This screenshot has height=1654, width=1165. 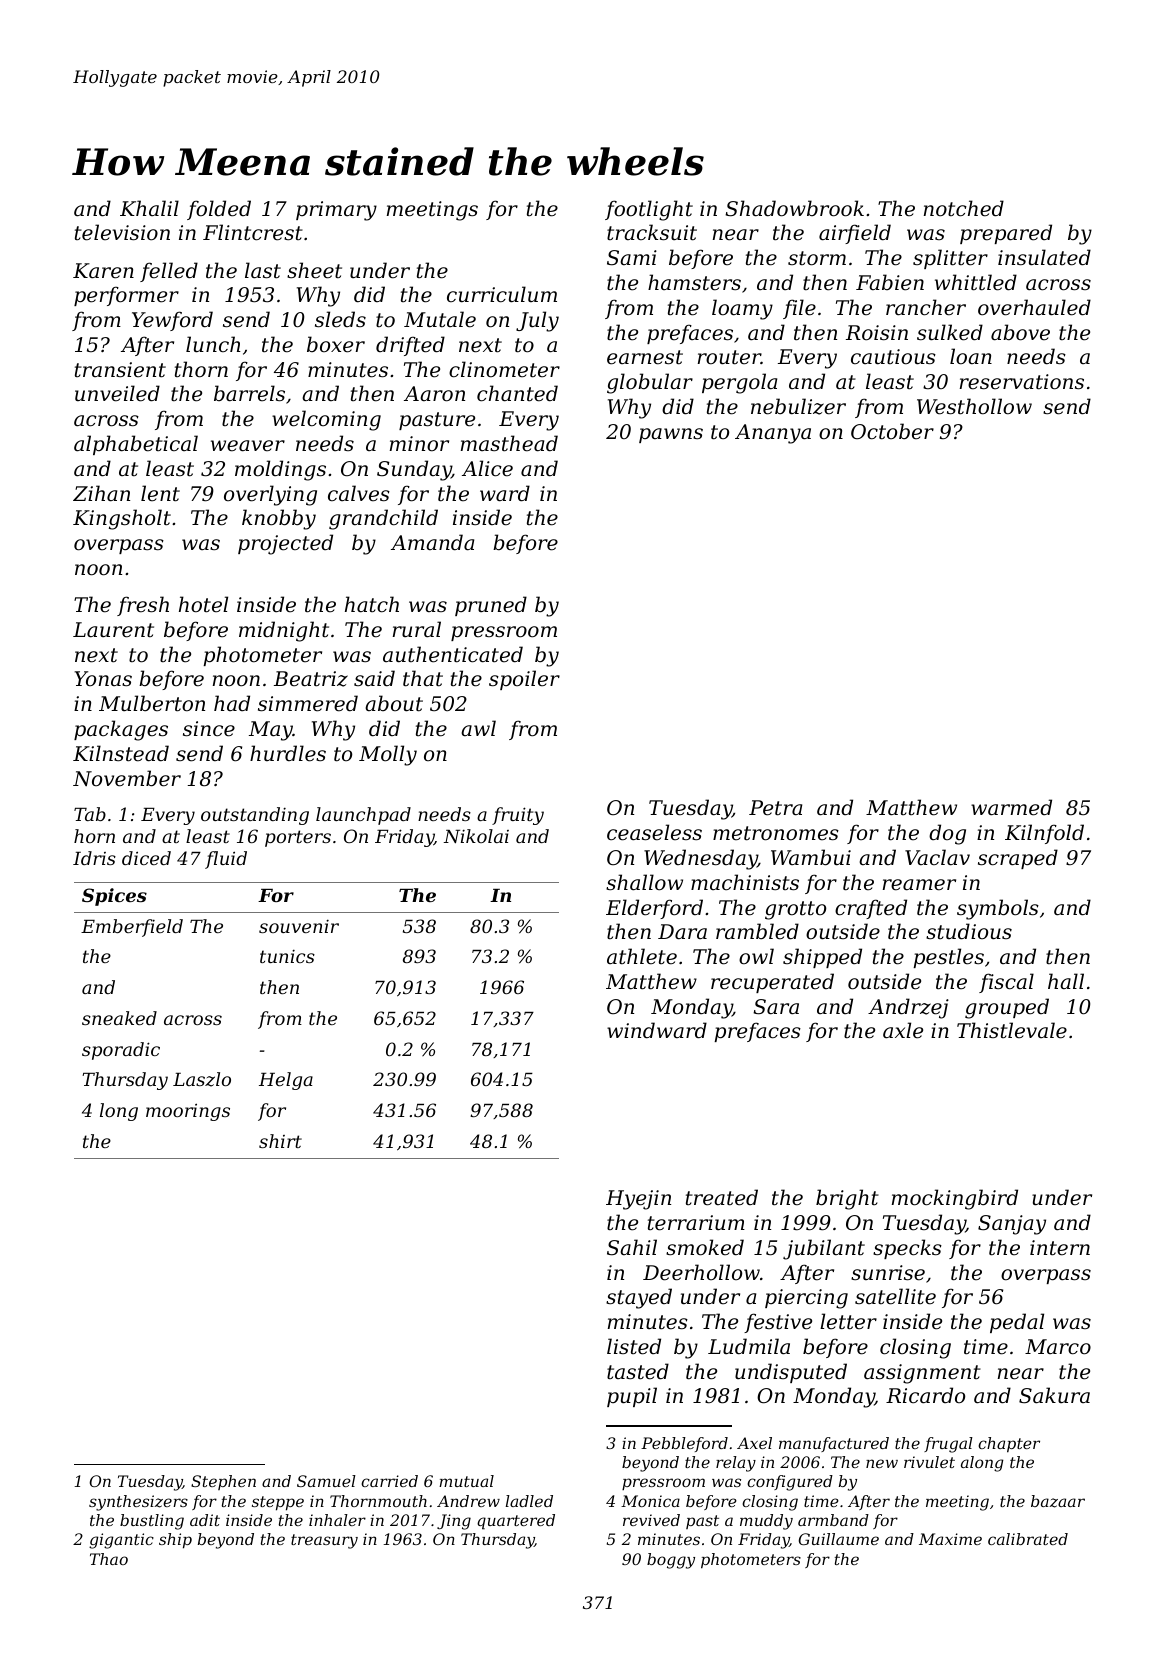 I want to click on footlight, so click(x=649, y=210).
